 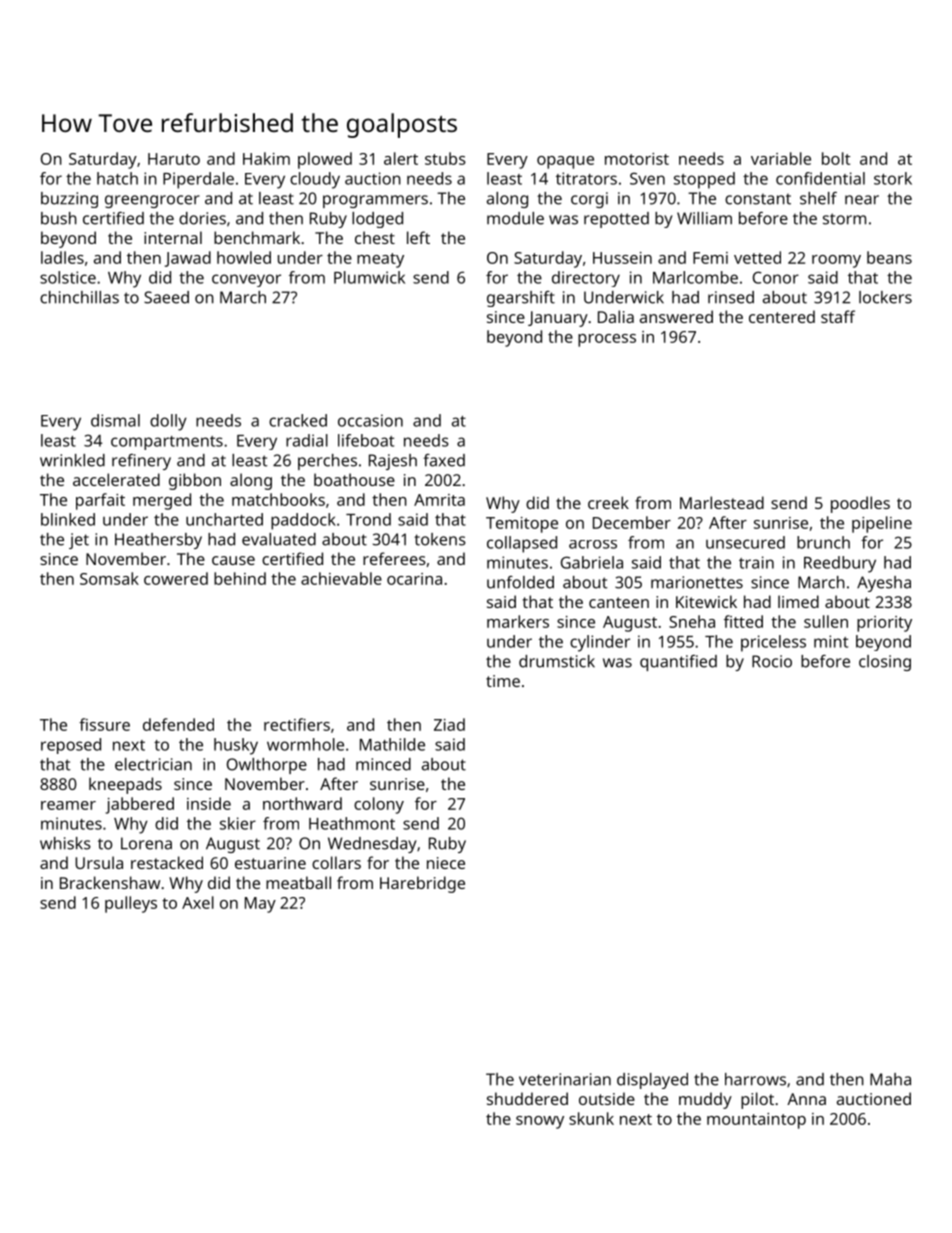 I want to click on Owlthorpe, so click(x=267, y=766).
